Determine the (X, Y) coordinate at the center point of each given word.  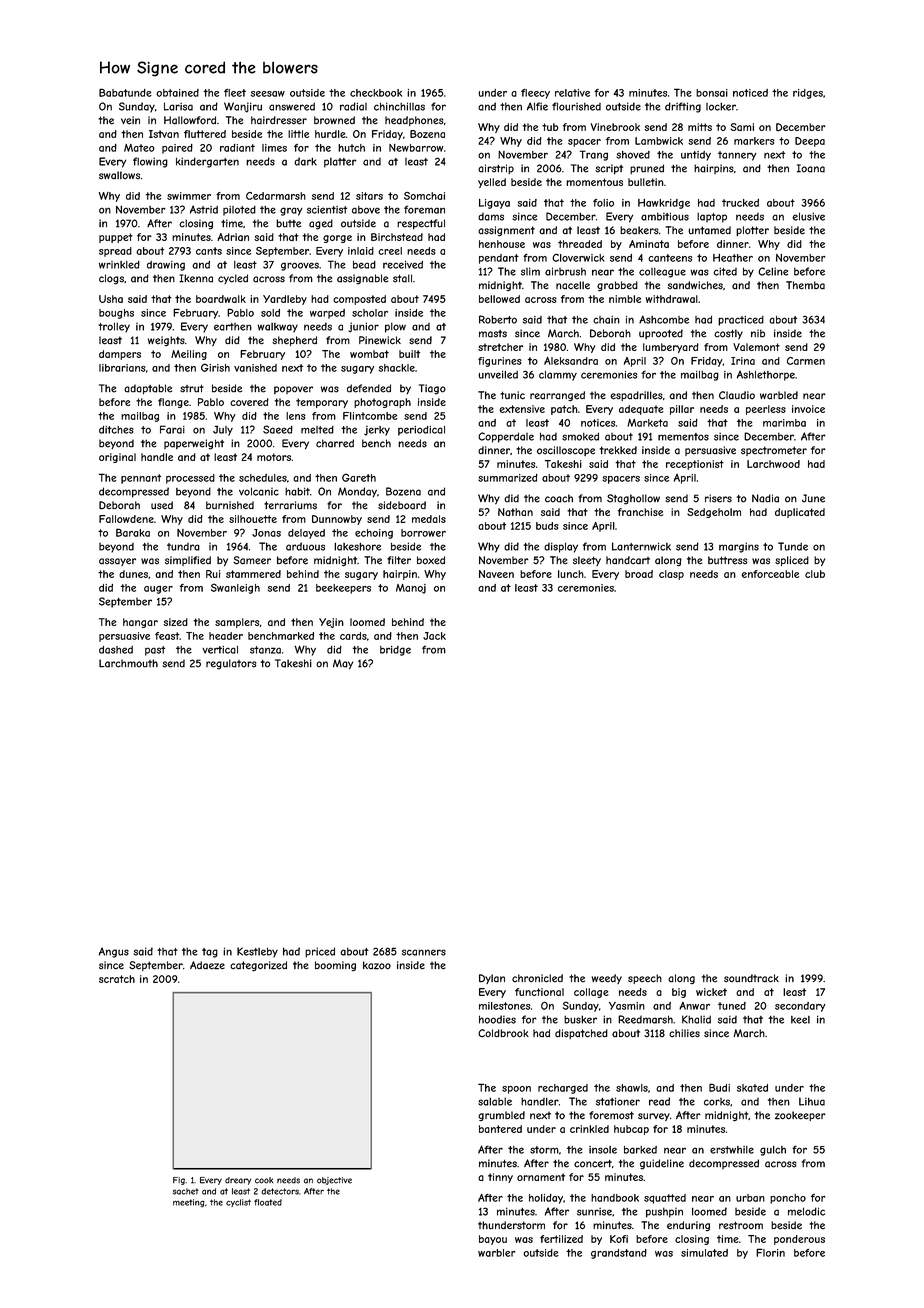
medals (429, 519)
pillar (682, 410)
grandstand (619, 1254)
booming (335, 966)
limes (274, 148)
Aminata (649, 244)
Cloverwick (578, 257)
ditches (116, 430)
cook (264, 1180)
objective (334, 1181)
